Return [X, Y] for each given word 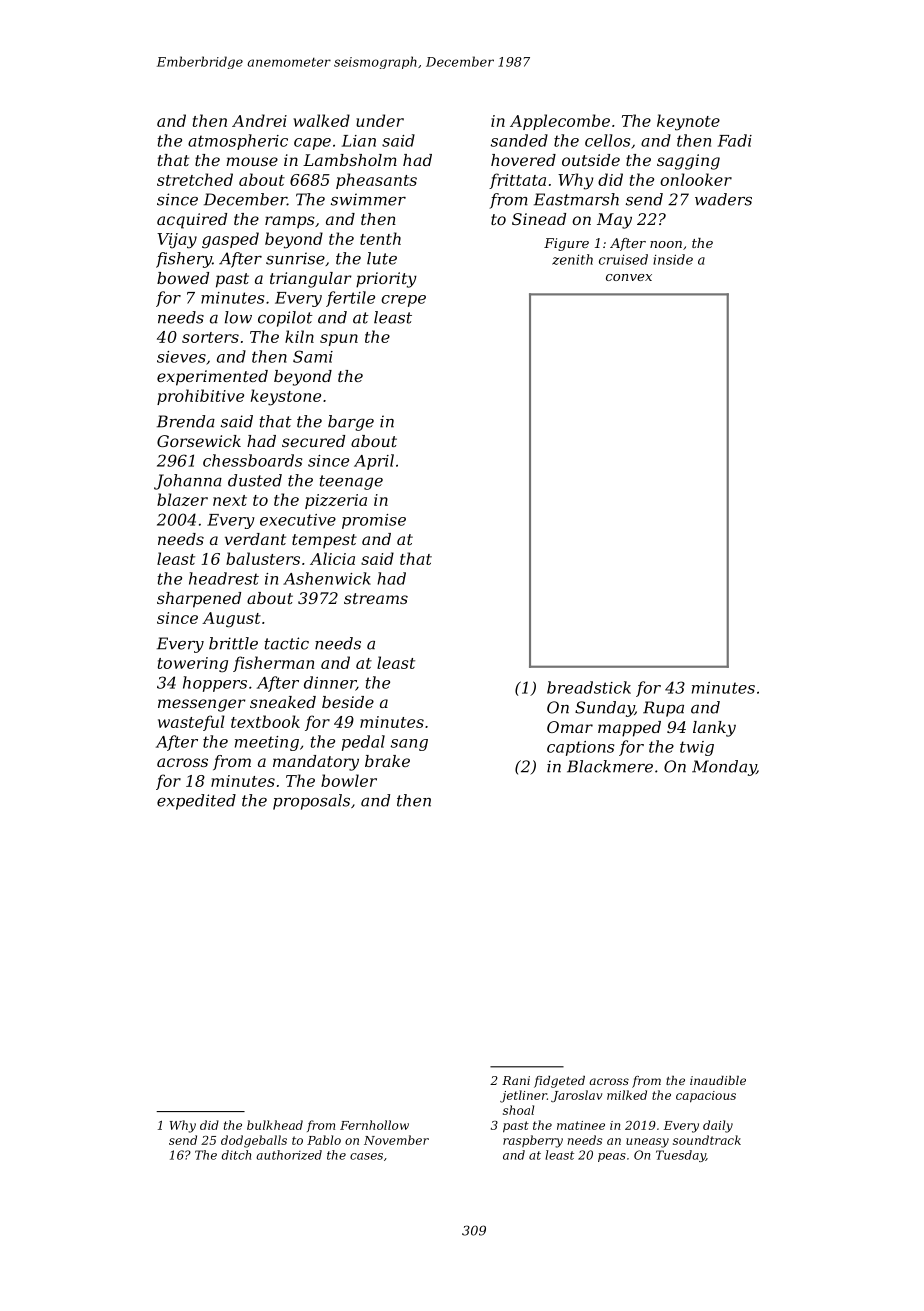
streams [376, 598]
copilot [285, 319]
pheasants [376, 181]
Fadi [735, 140]
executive [298, 520]
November [396, 1140]
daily [718, 1126]
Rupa [663, 709]
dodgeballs [254, 1141]
